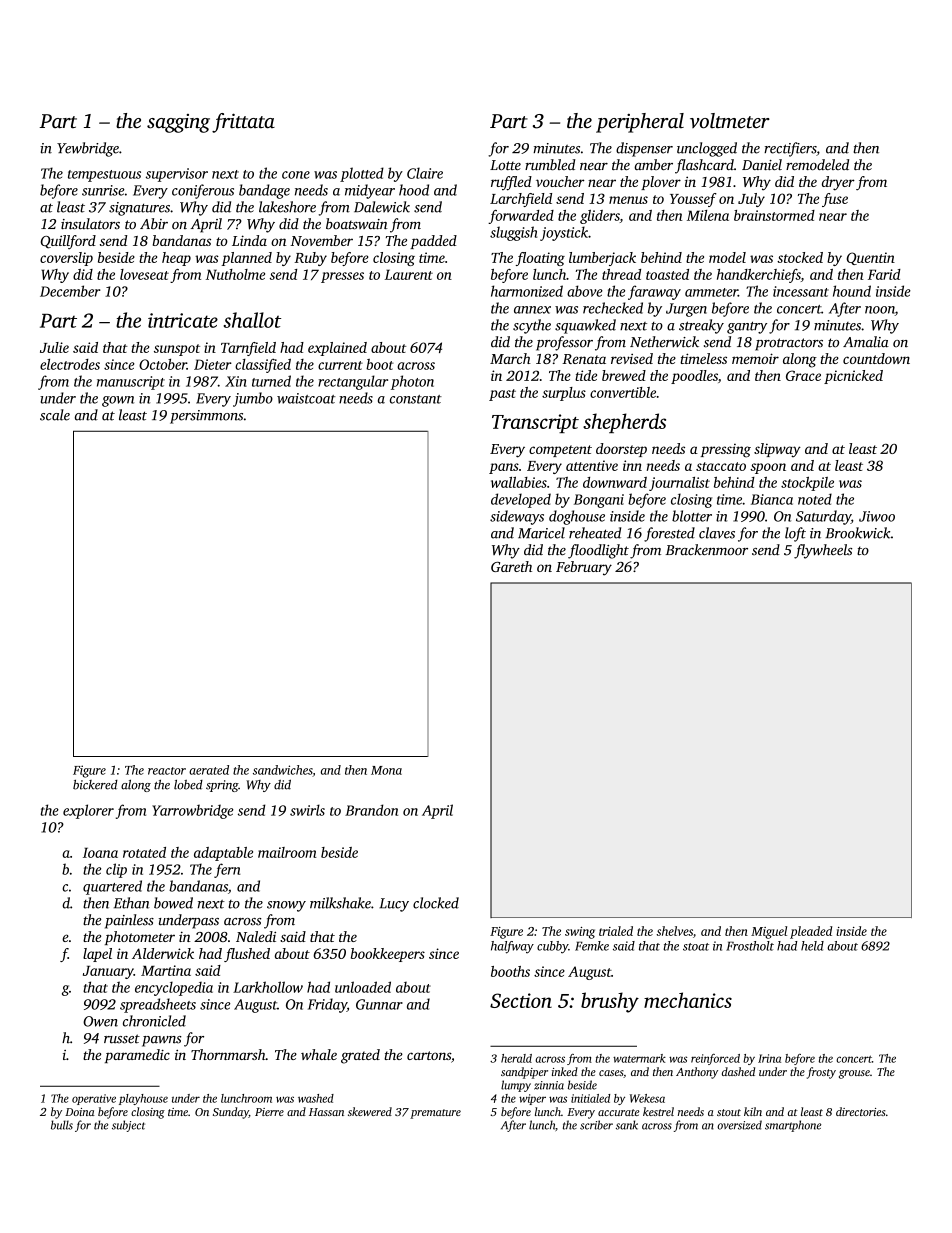  Describe the element at coordinates (730, 121) in the screenshot. I see `voltmeter` at that location.
